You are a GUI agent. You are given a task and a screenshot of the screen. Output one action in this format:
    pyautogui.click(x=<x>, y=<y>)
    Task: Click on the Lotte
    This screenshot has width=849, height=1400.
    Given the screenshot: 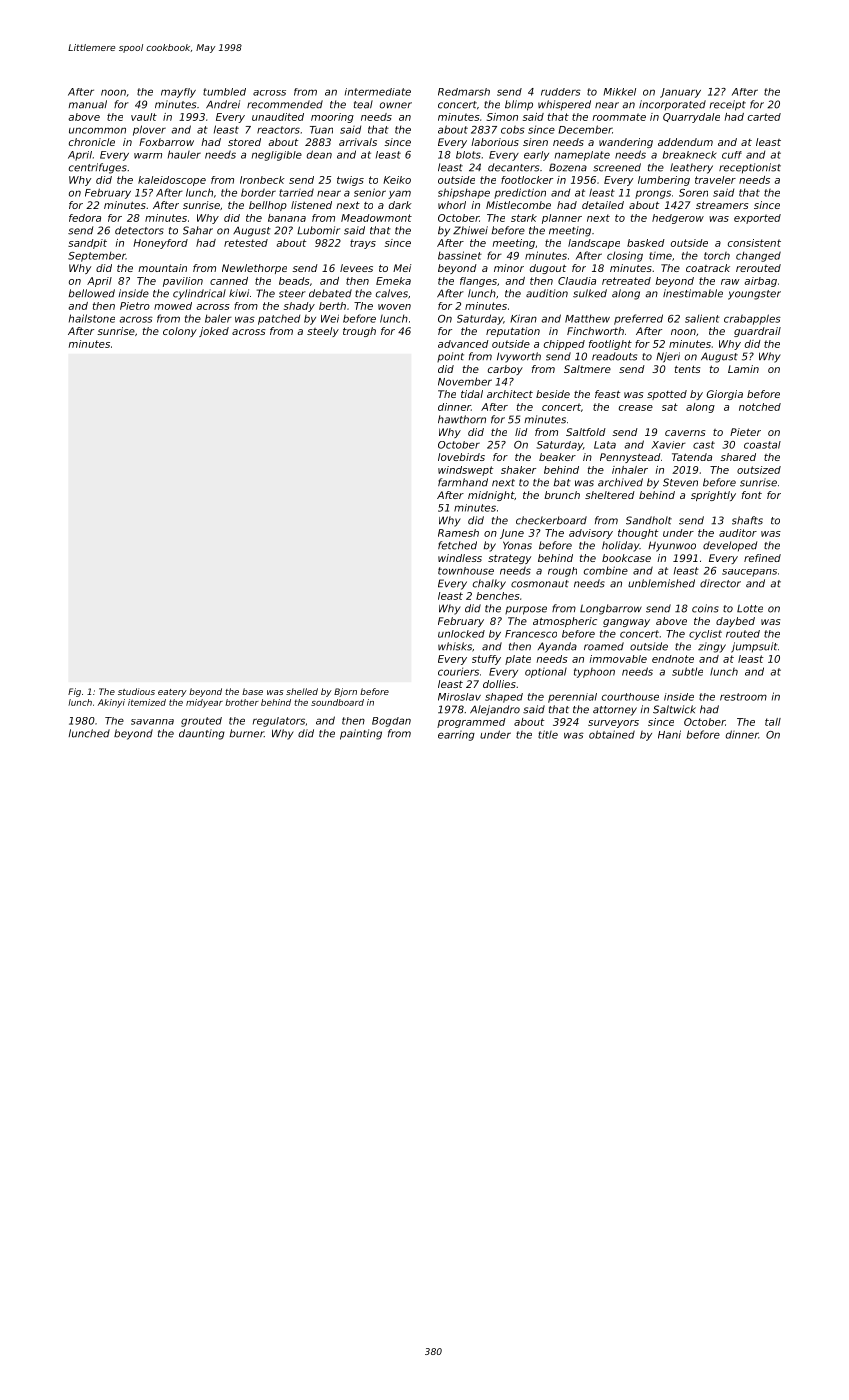 What is the action you would take?
    pyautogui.click(x=750, y=608)
